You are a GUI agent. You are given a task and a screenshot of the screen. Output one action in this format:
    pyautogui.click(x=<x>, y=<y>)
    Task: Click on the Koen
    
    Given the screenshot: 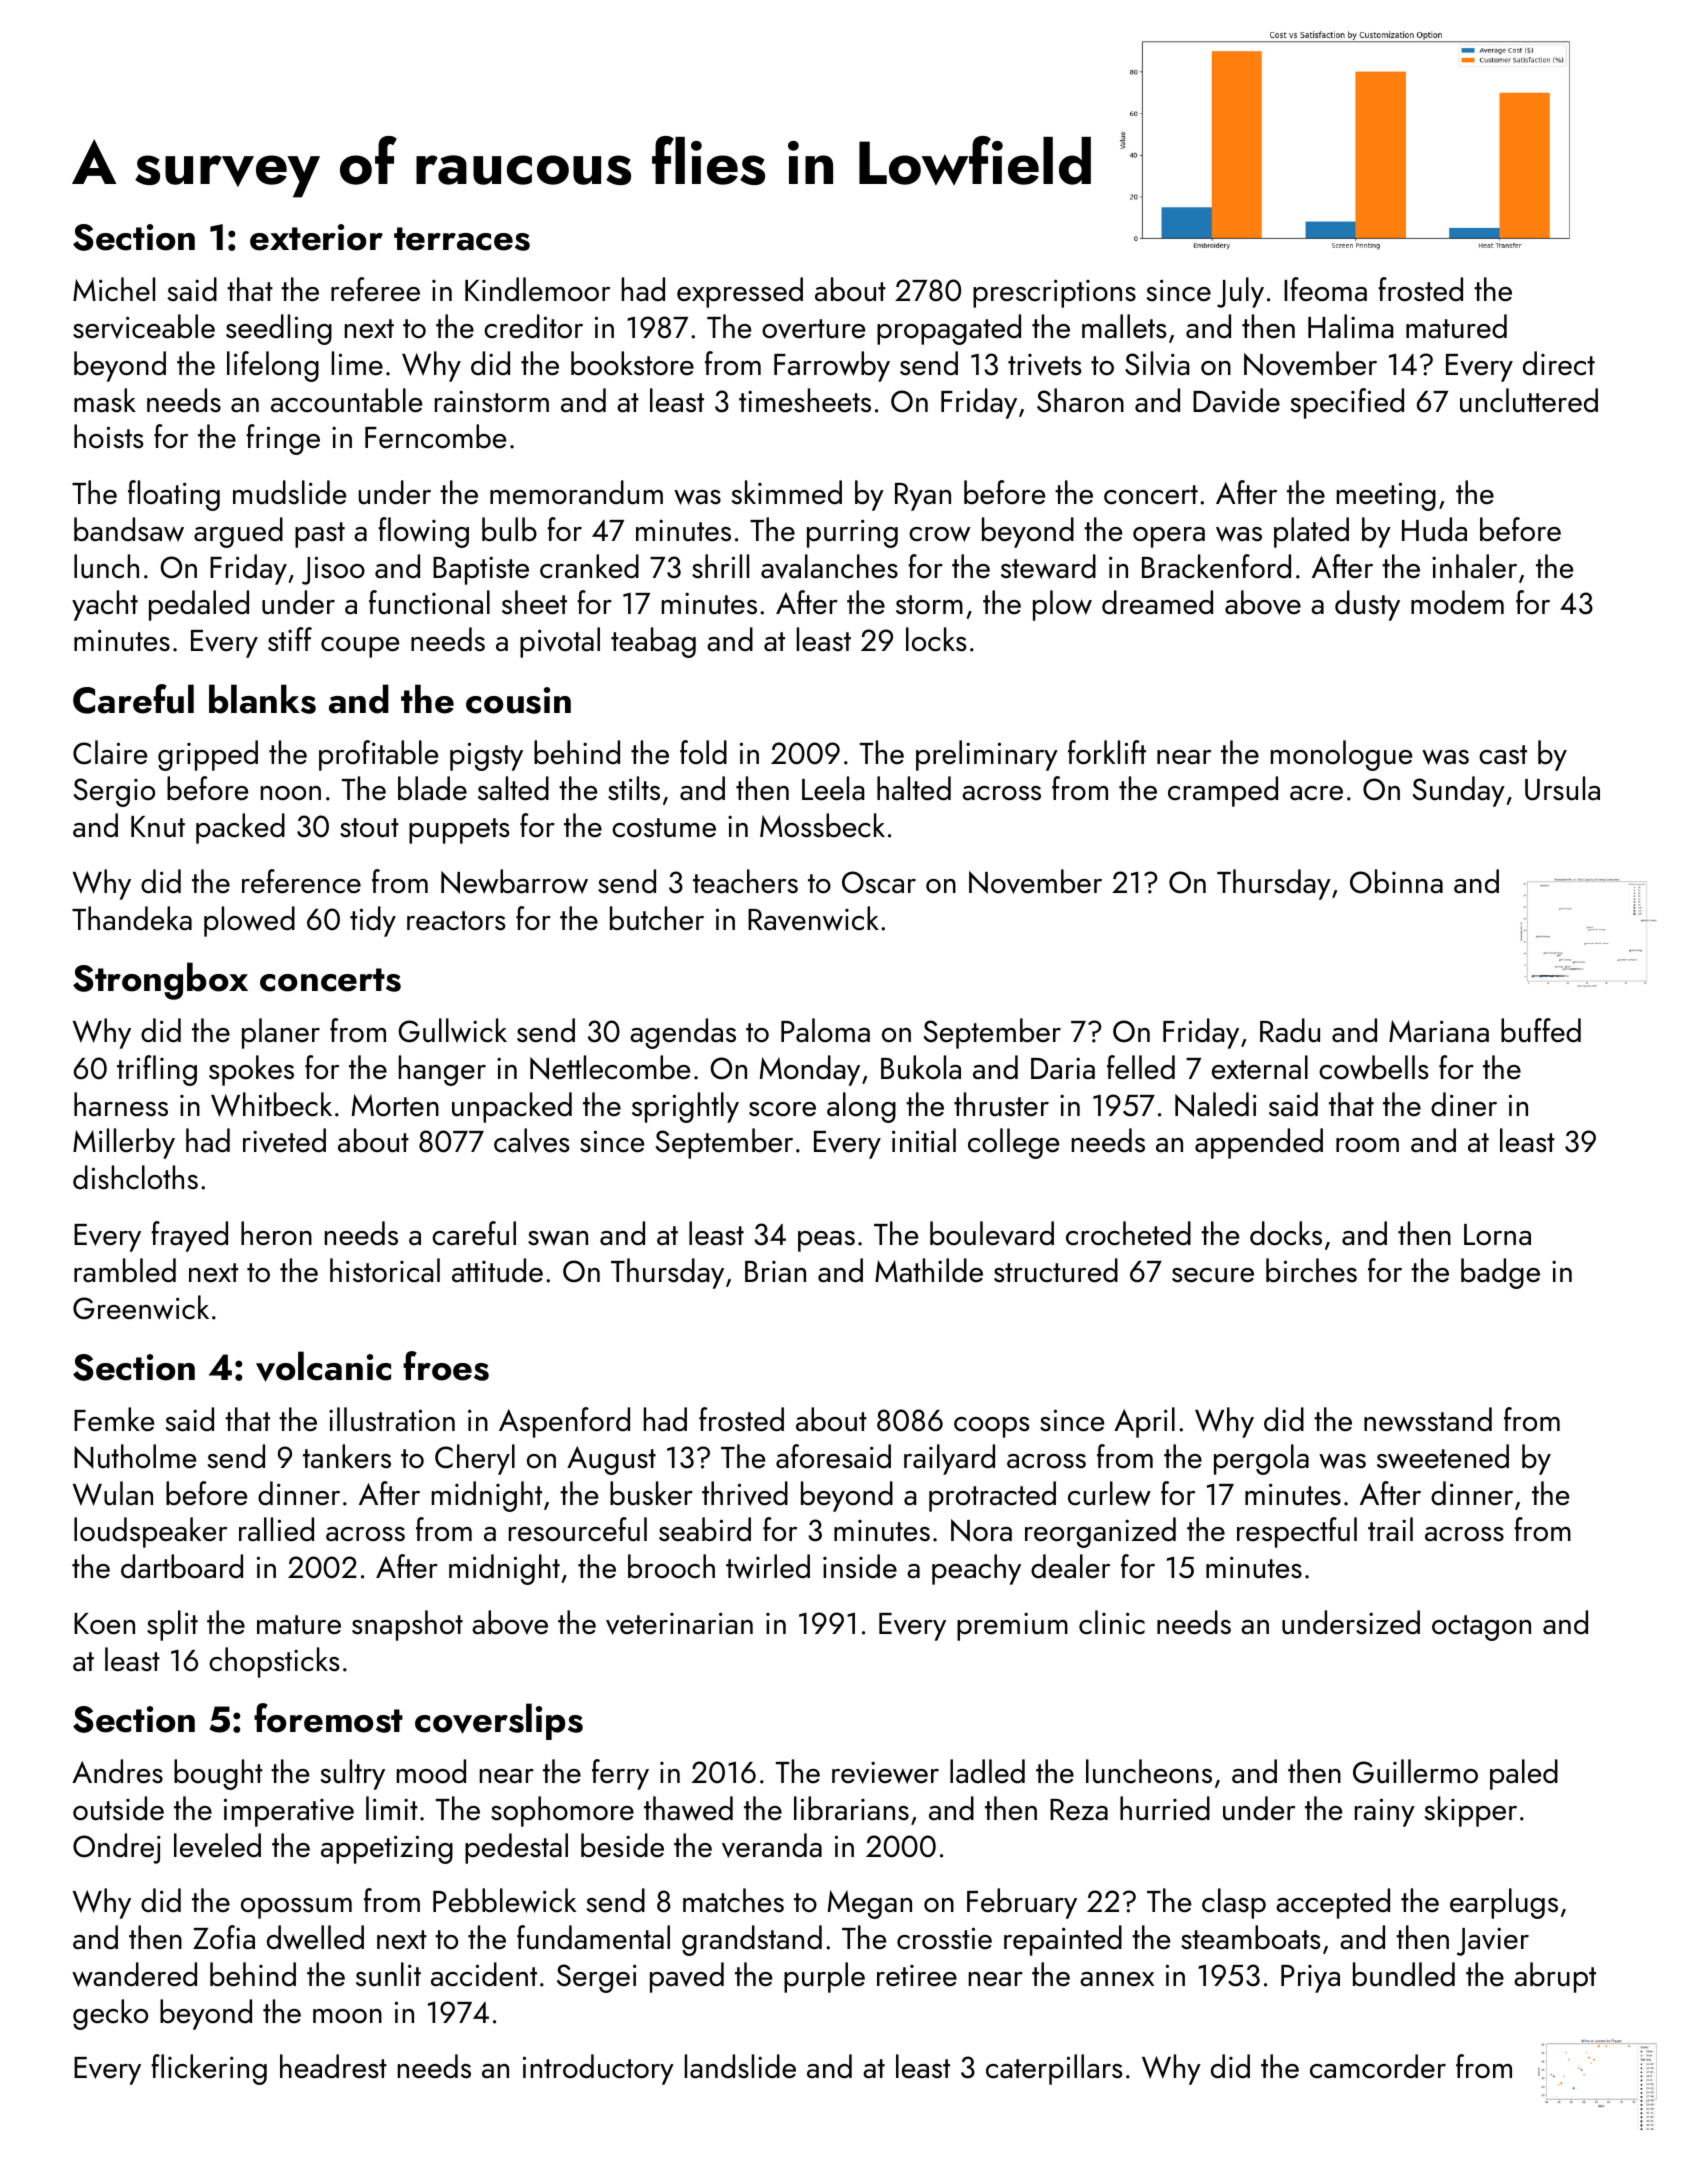 What is the action you would take?
    pyautogui.click(x=104, y=1624)
